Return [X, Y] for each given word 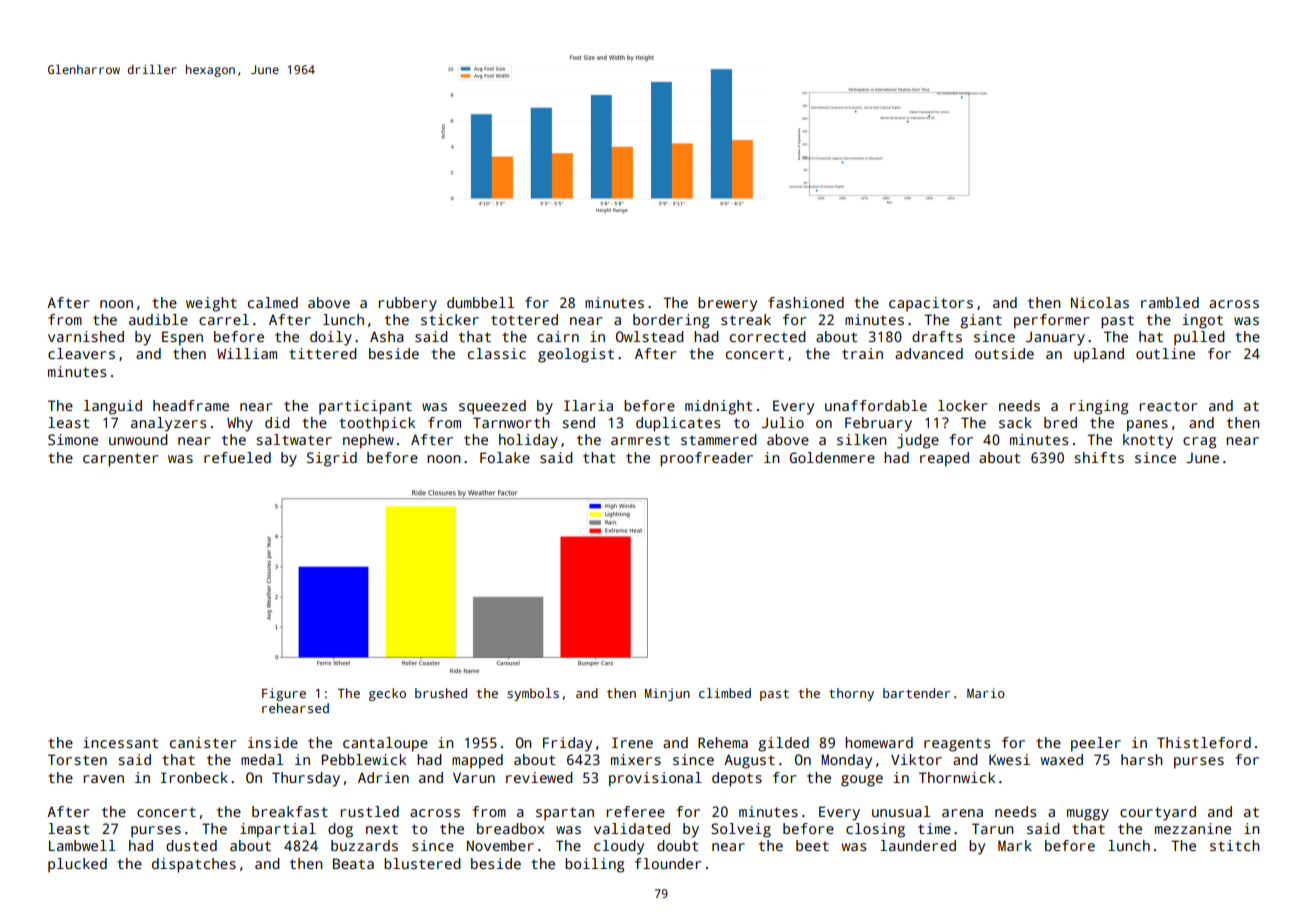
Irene [632, 742]
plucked [77, 865]
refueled [237, 457]
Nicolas [1100, 302]
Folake [505, 457]
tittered [323, 353]
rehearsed [295, 708]
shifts [1099, 457]
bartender [916, 693]
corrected [768, 336]
